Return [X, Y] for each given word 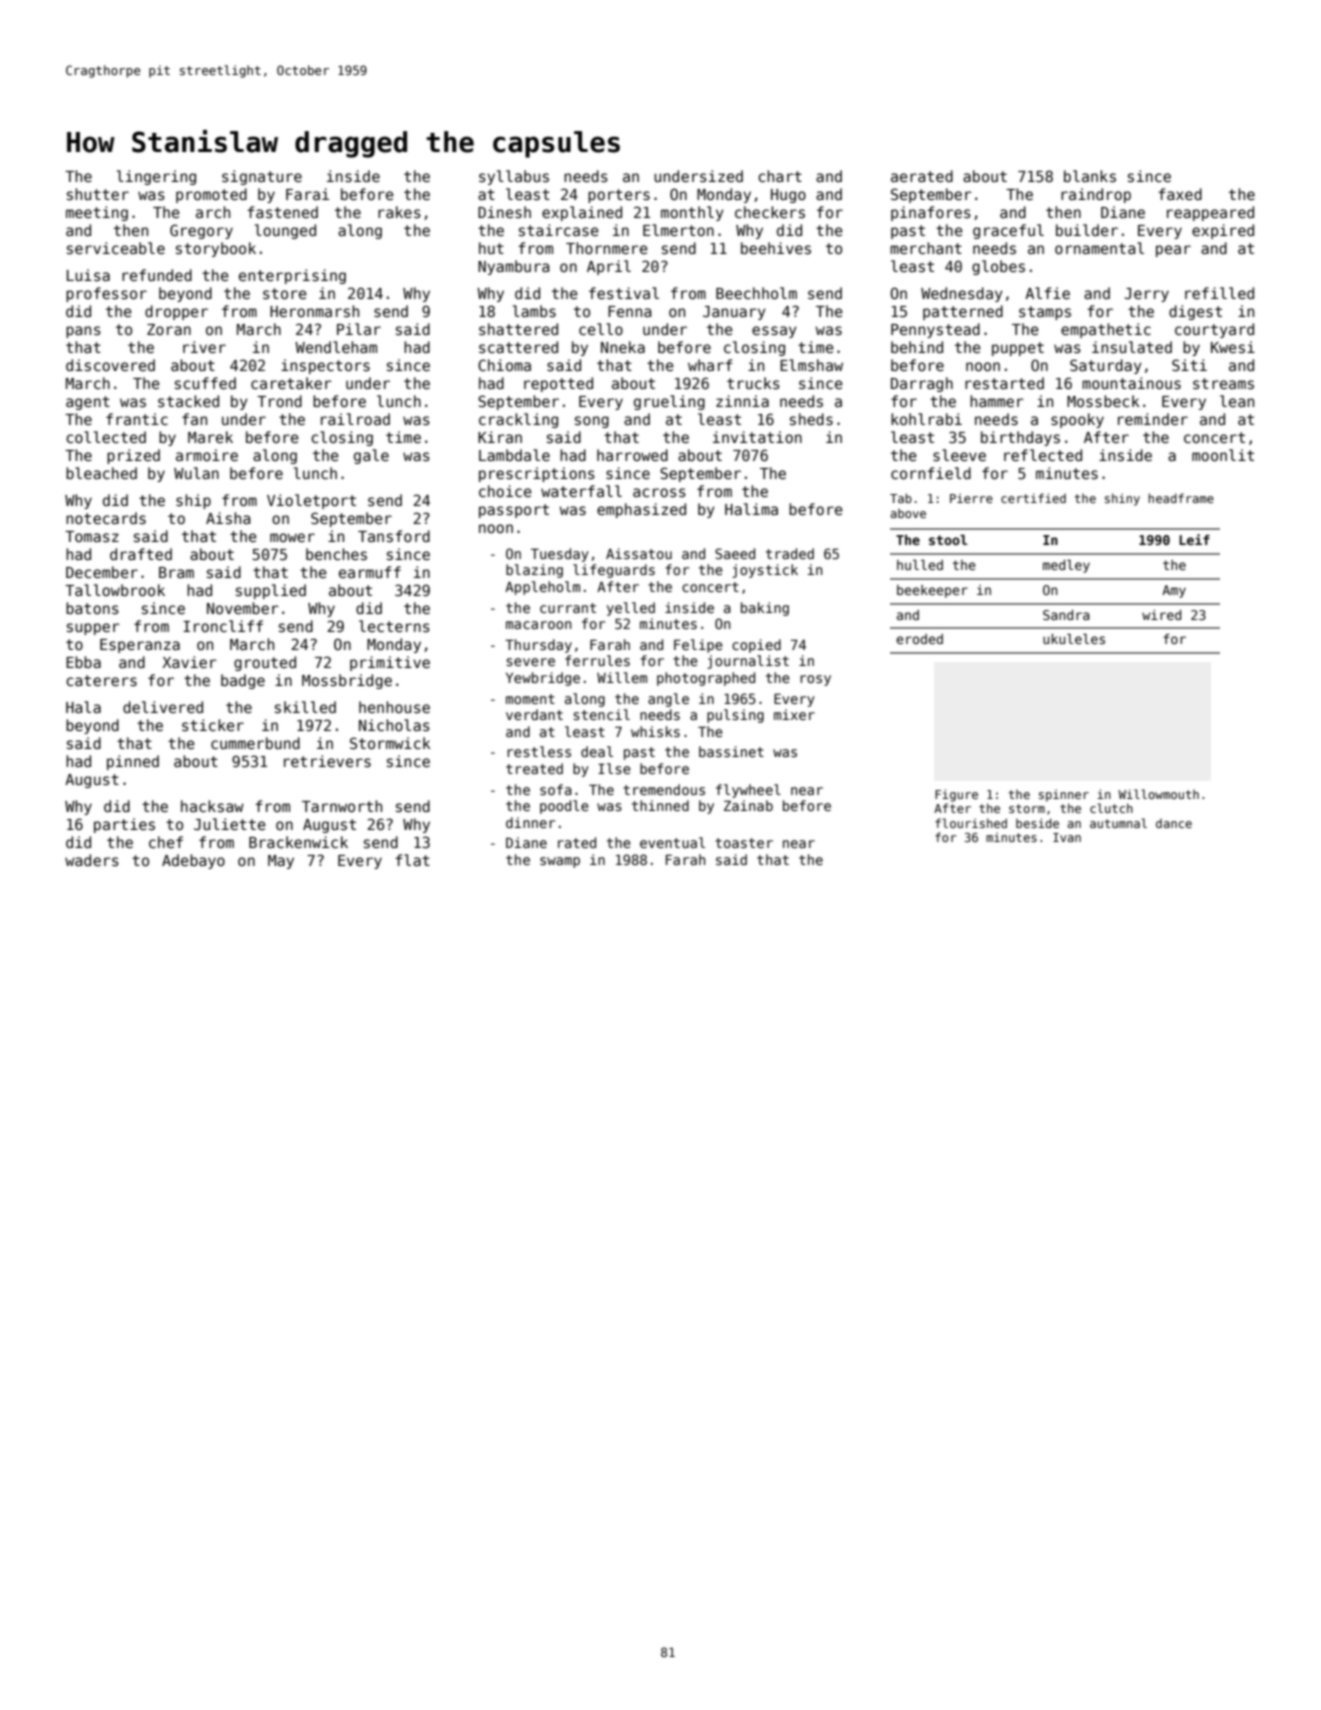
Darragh [922, 384]
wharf [710, 365]
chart [780, 176]
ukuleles [1074, 639]
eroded [919, 639]
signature [262, 177]
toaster [744, 843]
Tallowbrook [115, 590]
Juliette [230, 824]
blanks [1090, 176]
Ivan [1067, 837]
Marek [210, 437]
